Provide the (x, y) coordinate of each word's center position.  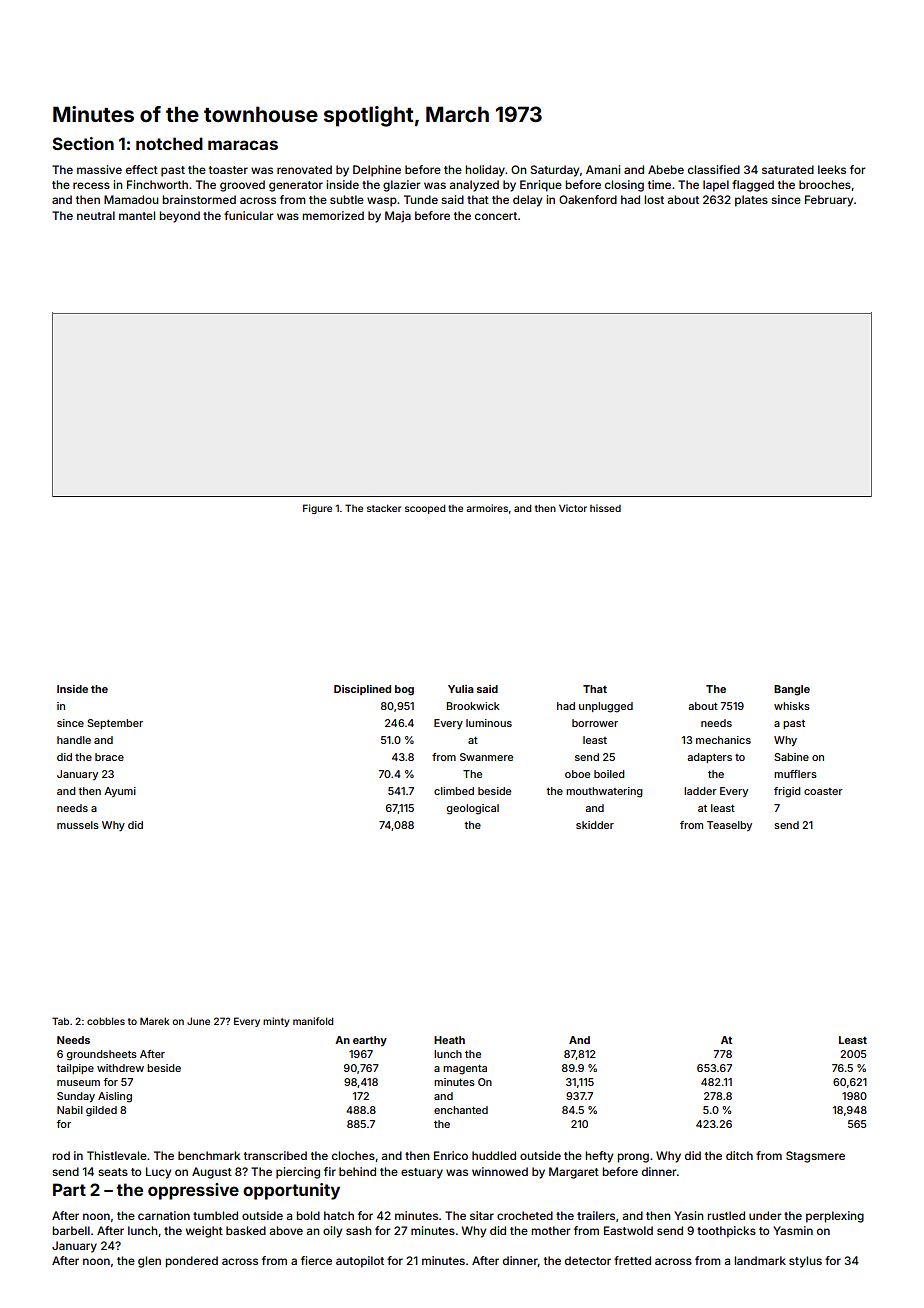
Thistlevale (117, 1155)
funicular (248, 215)
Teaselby (729, 826)
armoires (487, 508)
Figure (317, 509)
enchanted (461, 1110)
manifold (313, 1021)
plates (751, 201)
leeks (832, 169)
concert (496, 216)
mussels (78, 825)
